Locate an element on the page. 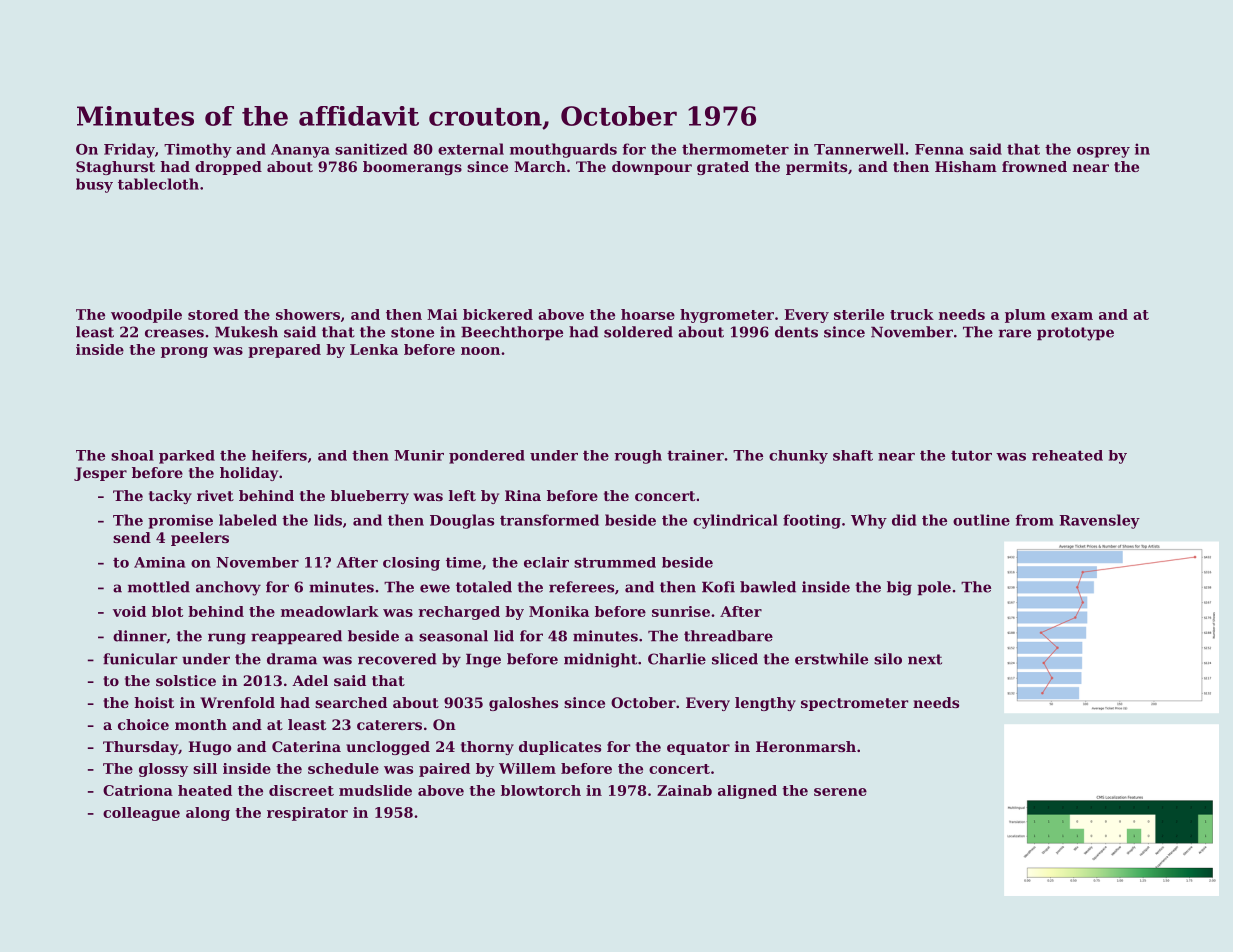 This image has height=952, width=1233. thermometer is located at coordinates (735, 149).
